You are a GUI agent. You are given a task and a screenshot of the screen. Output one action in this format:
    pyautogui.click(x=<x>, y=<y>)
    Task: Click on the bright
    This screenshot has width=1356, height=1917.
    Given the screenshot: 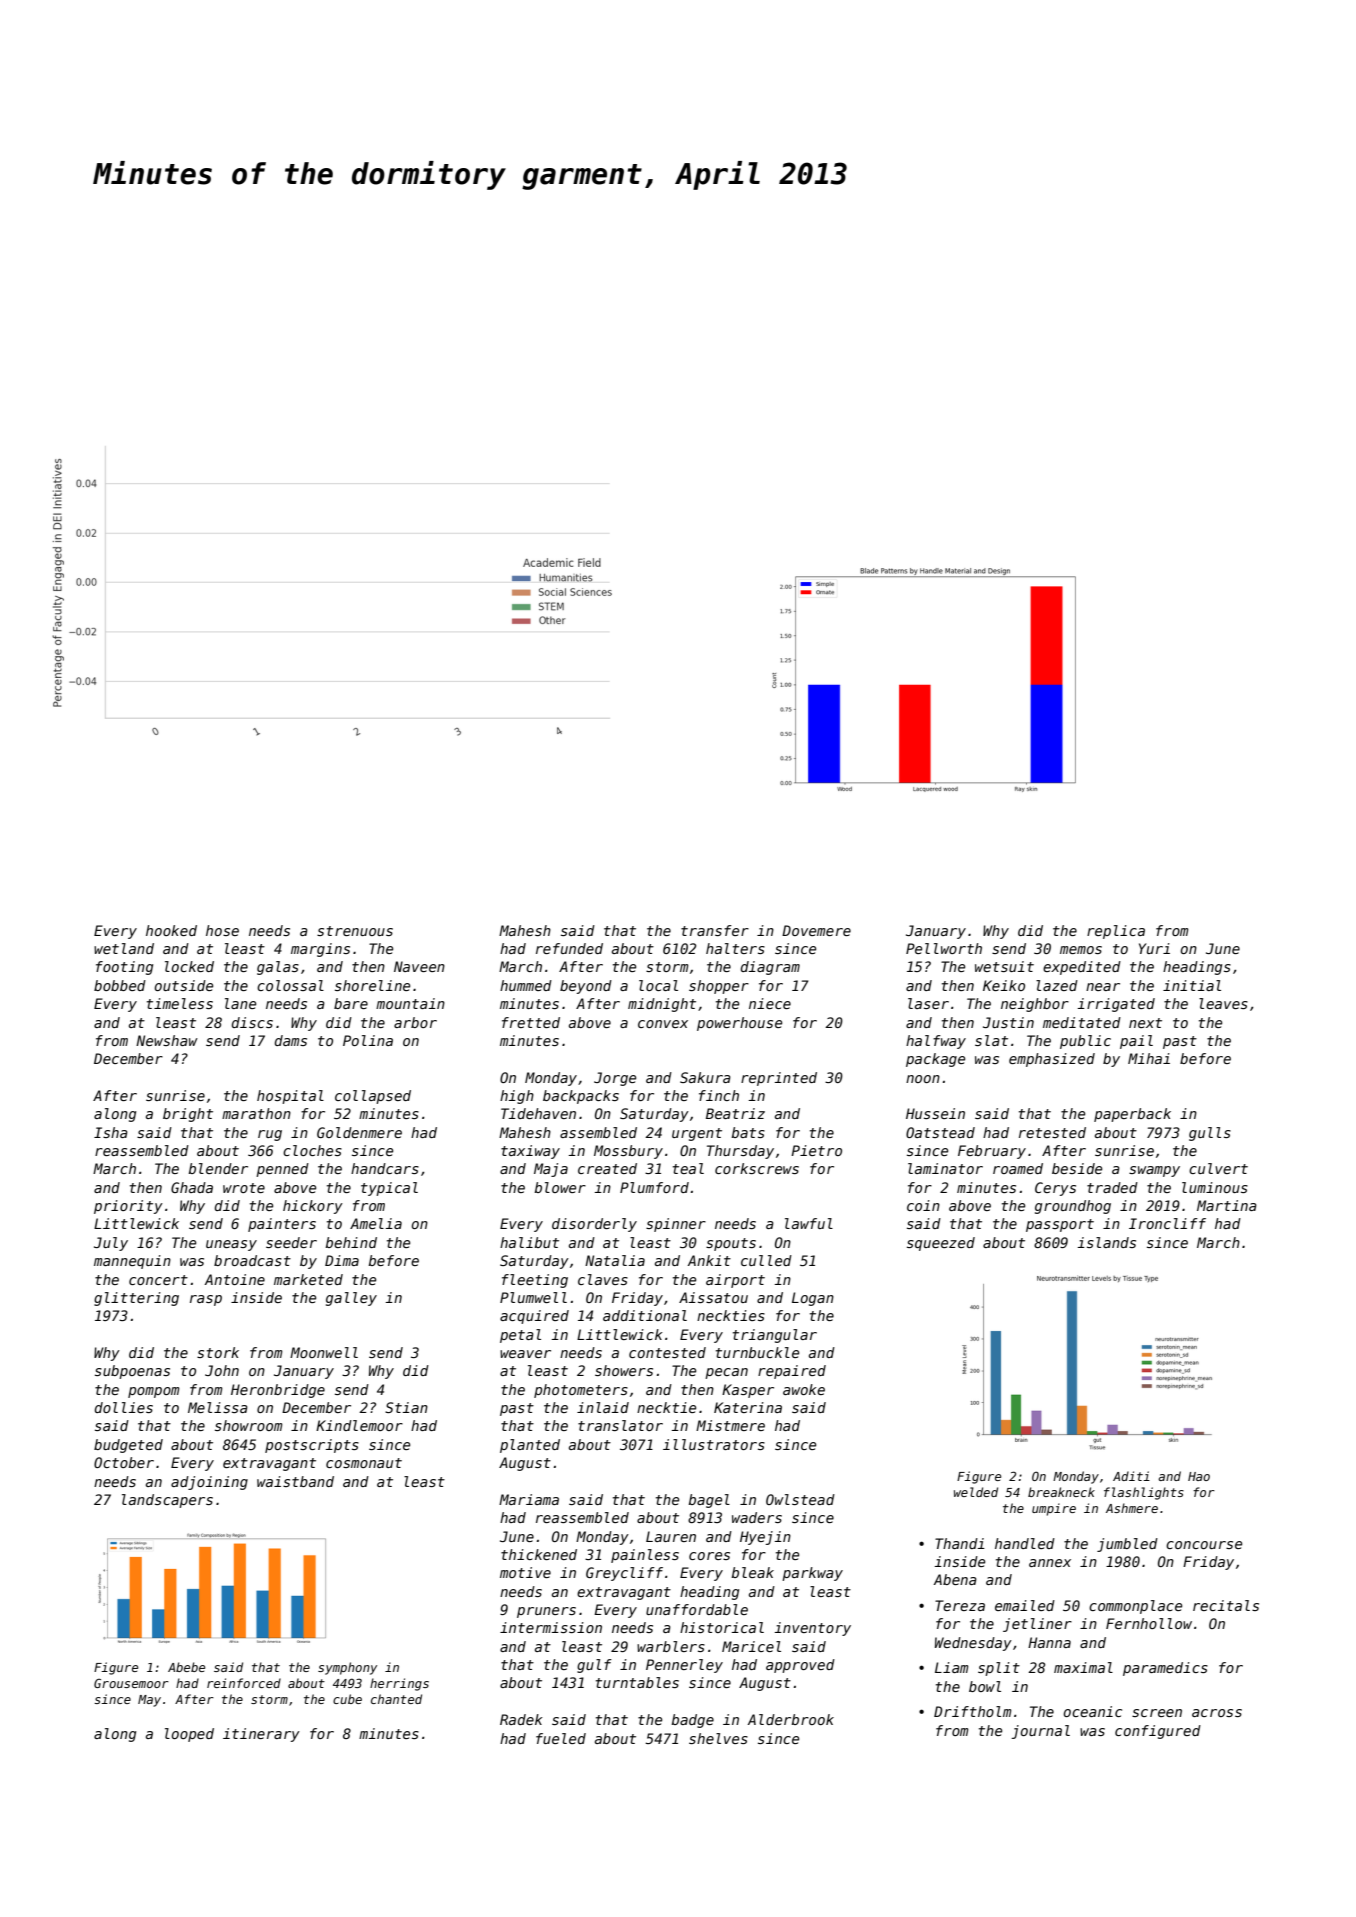 What is the action you would take?
    pyautogui.click(x=188, y=1115)
